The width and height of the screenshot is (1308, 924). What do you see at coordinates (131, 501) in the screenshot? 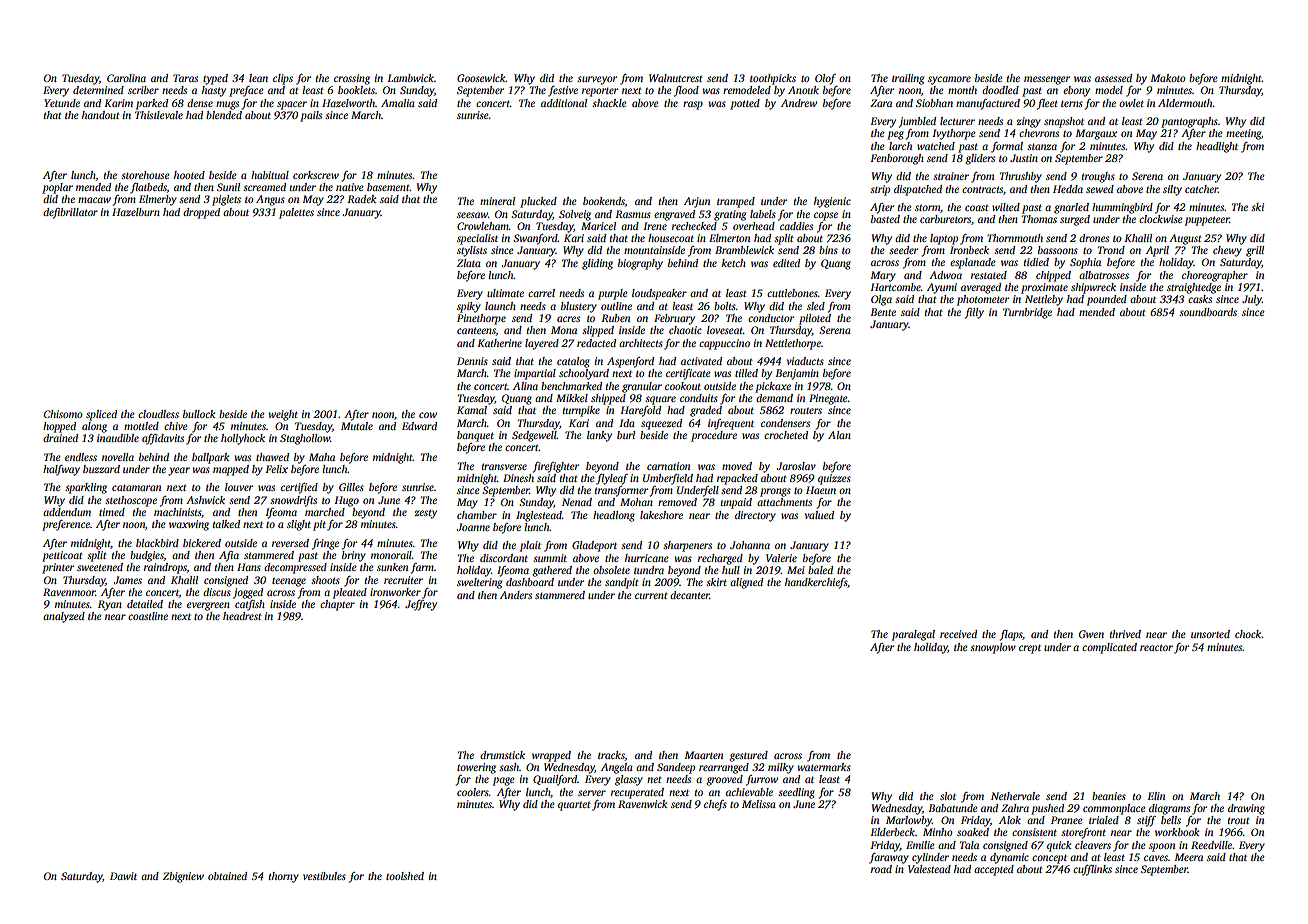
I see `stethoscope` at bounding box center [131, 501].
